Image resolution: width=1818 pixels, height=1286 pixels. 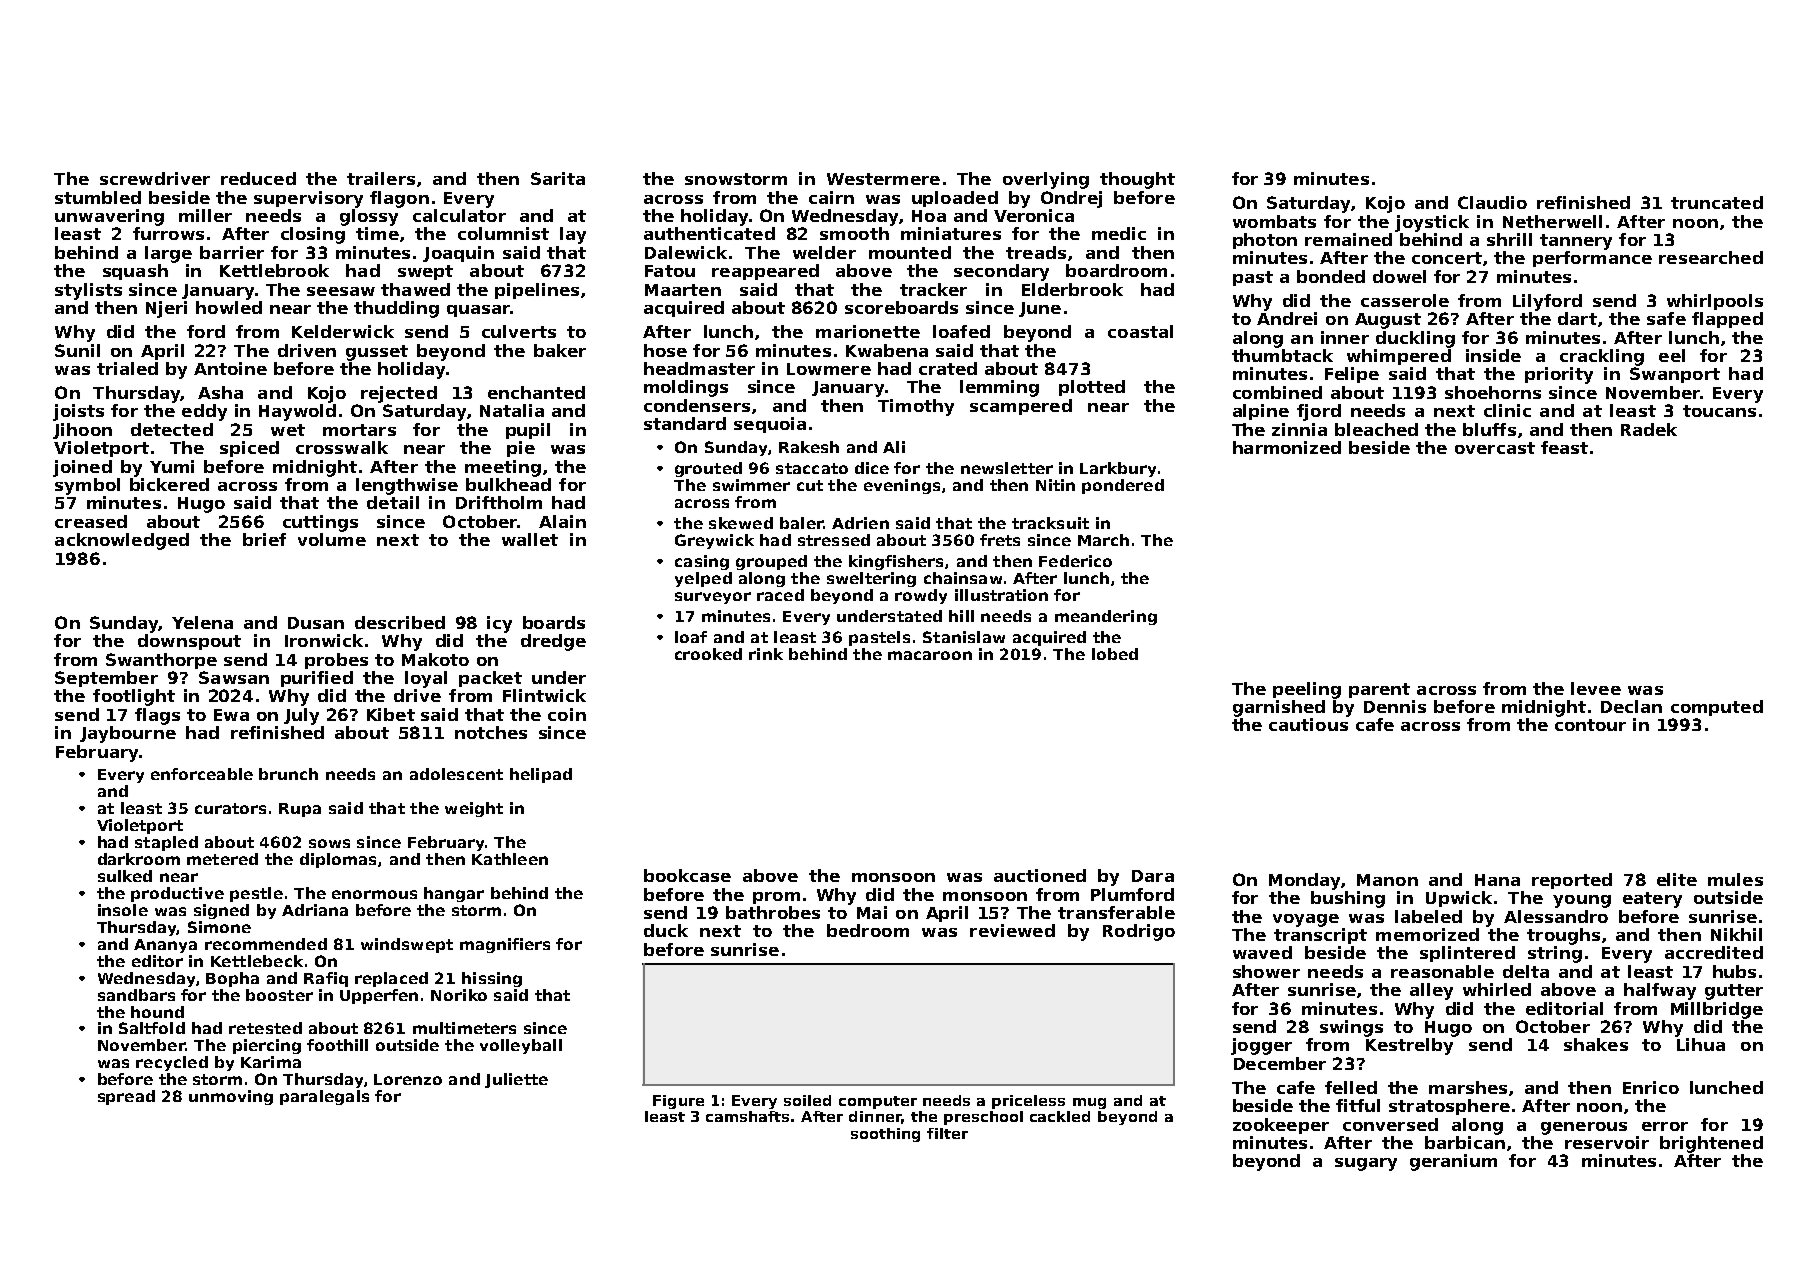 I want to click on scampered, so click(x=1021, y=407).
